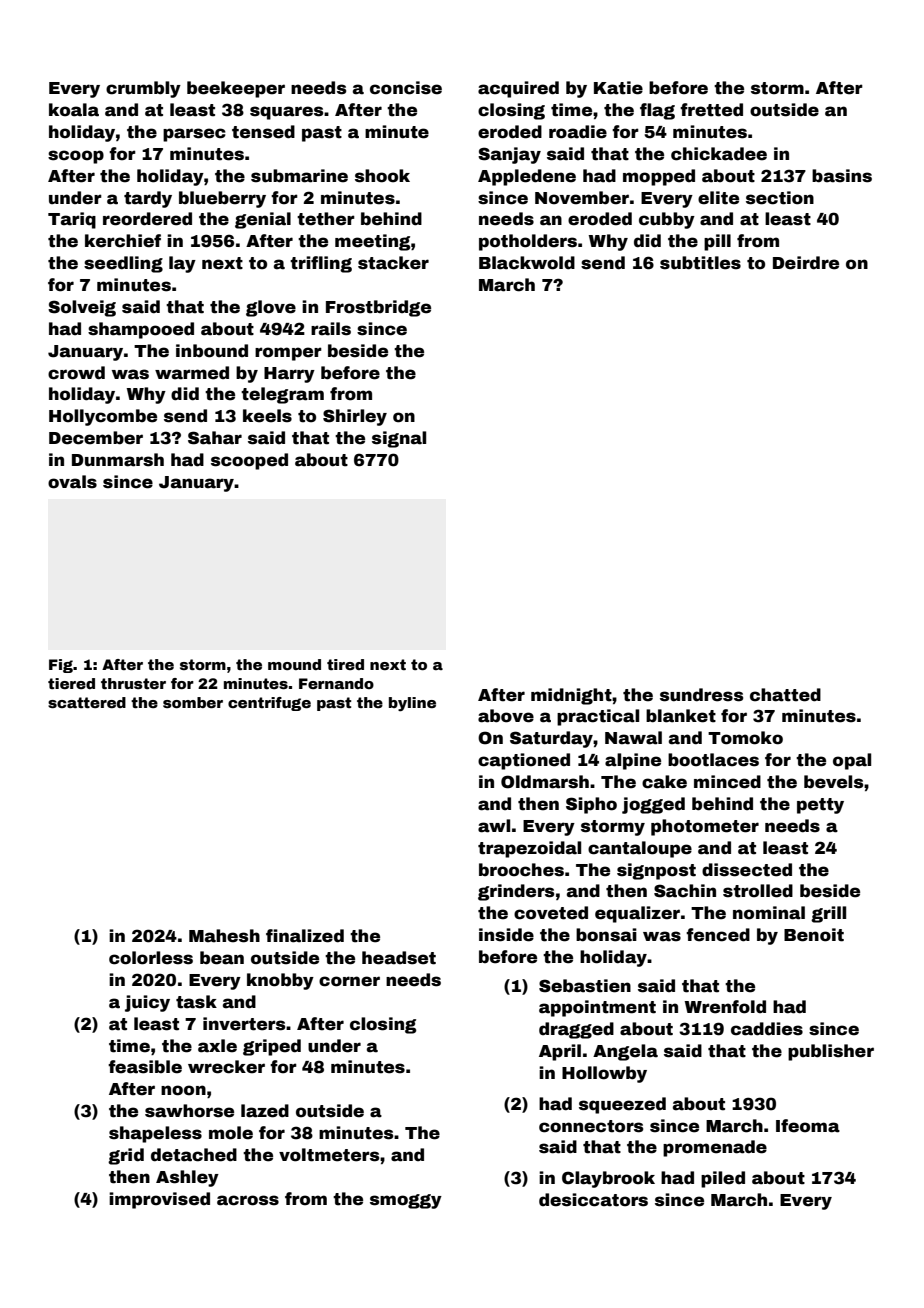 The width and height of the page is (924, 1308). What do you see at coordinates (406, 1201) in the page?
I see `smoggy` at bounding box center [406, 1201].
